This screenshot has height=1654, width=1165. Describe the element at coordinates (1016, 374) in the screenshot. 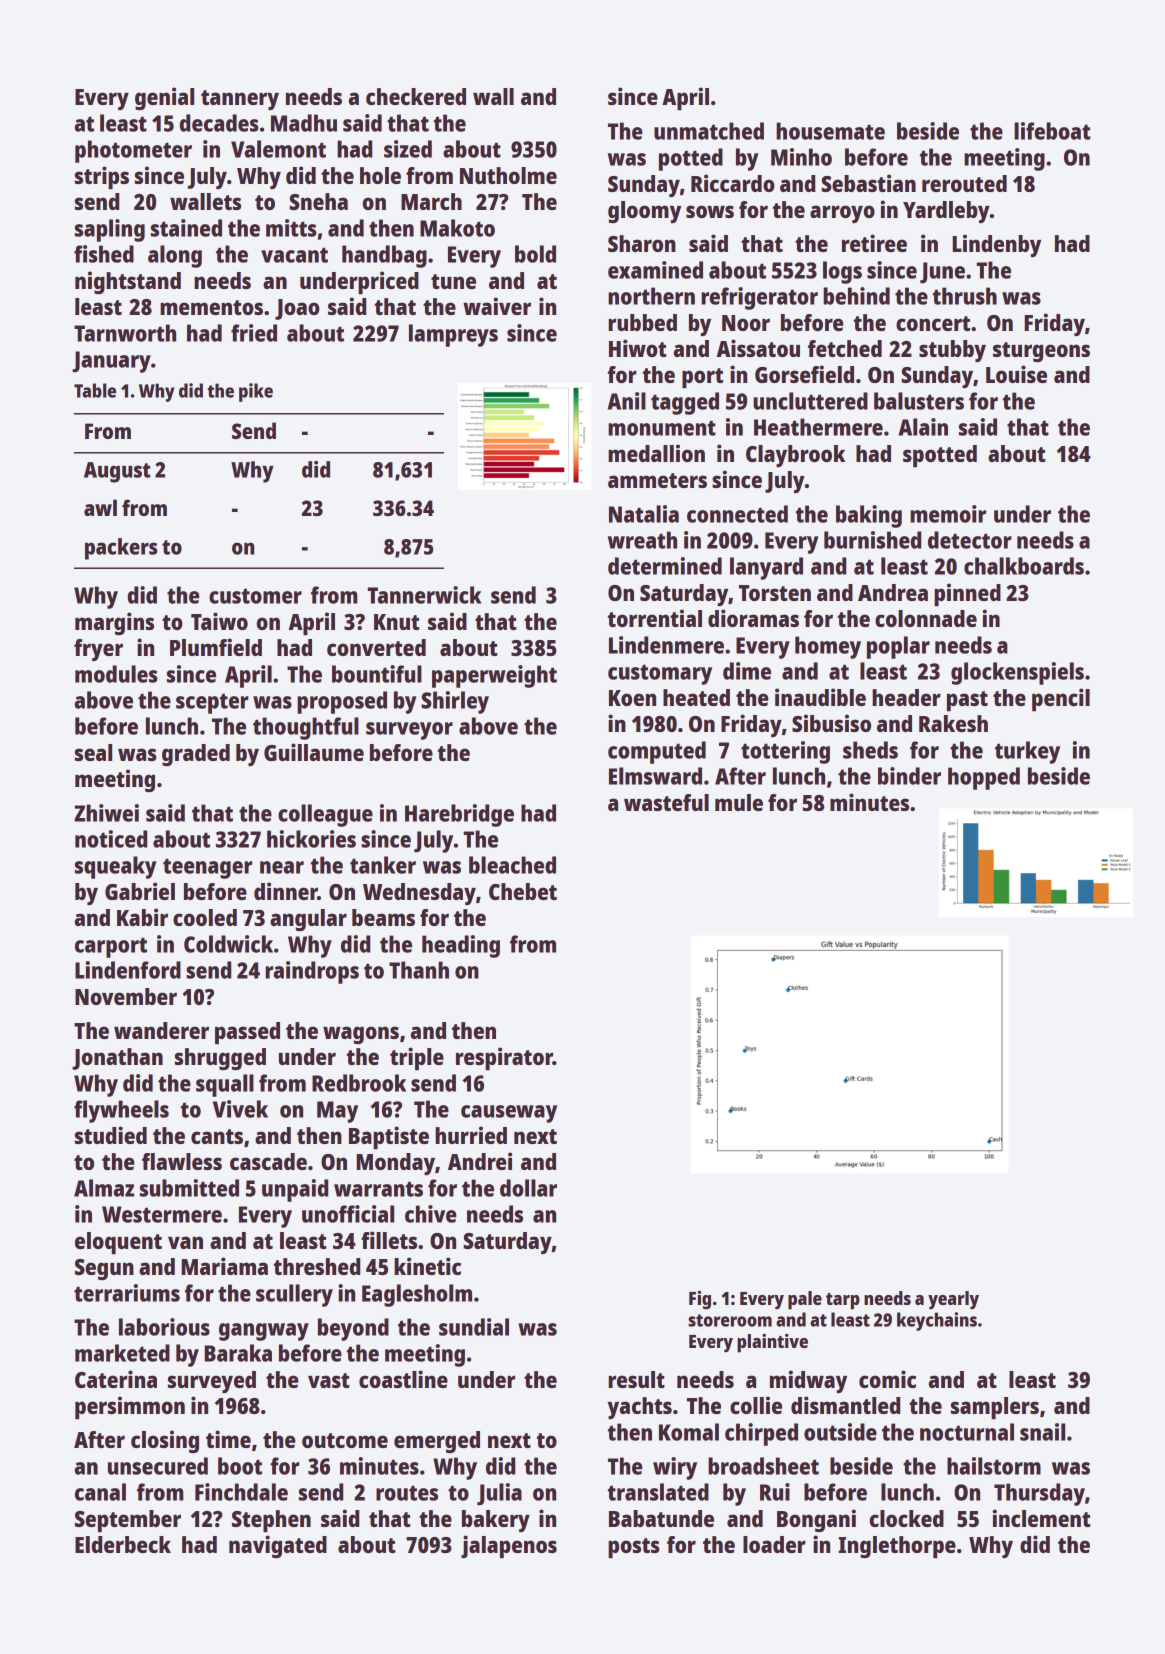

I see `Louise` at that location.
